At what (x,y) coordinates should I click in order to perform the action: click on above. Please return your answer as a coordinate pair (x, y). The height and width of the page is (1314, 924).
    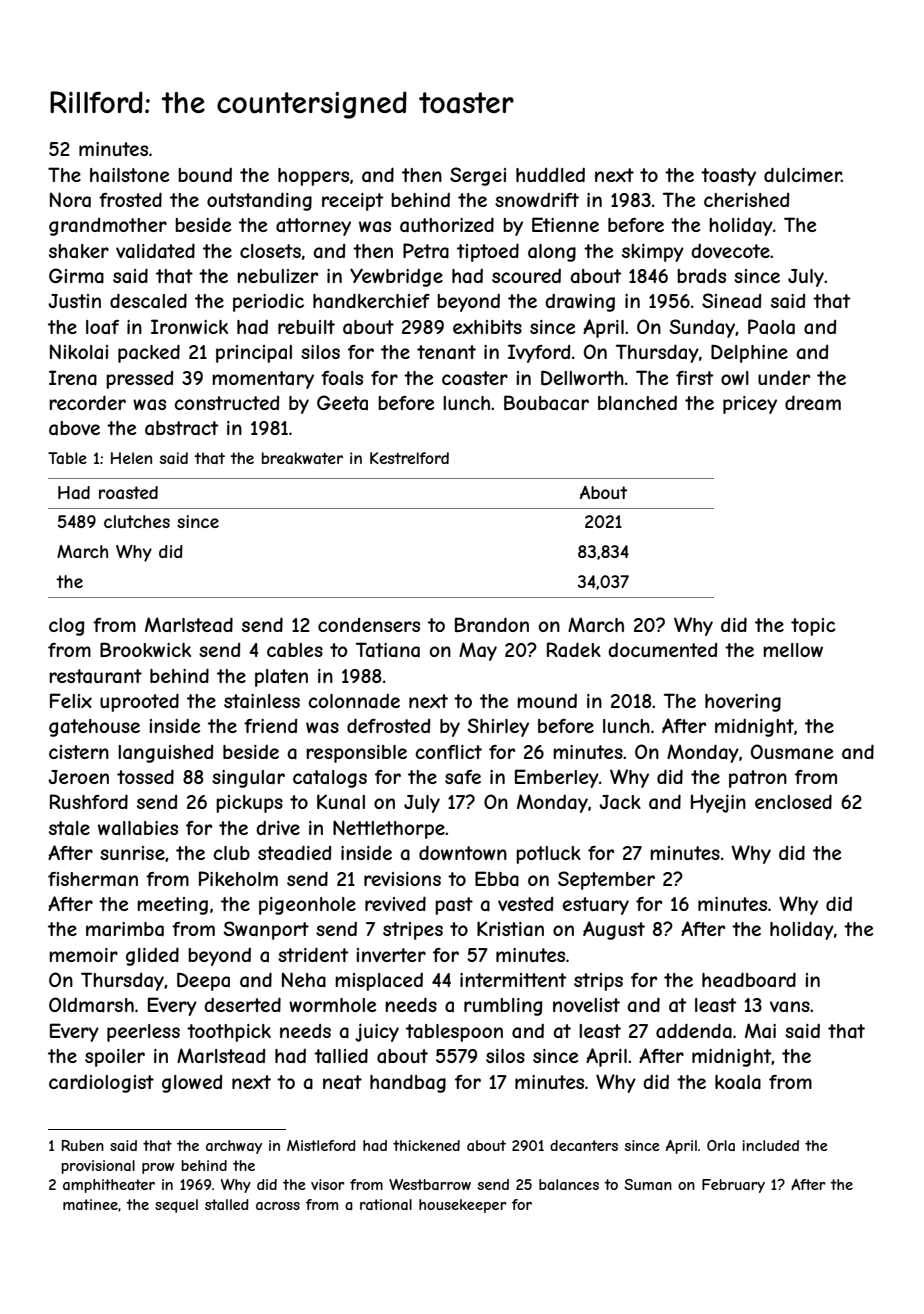
    Looking at the image, I should click on (74, 428).
